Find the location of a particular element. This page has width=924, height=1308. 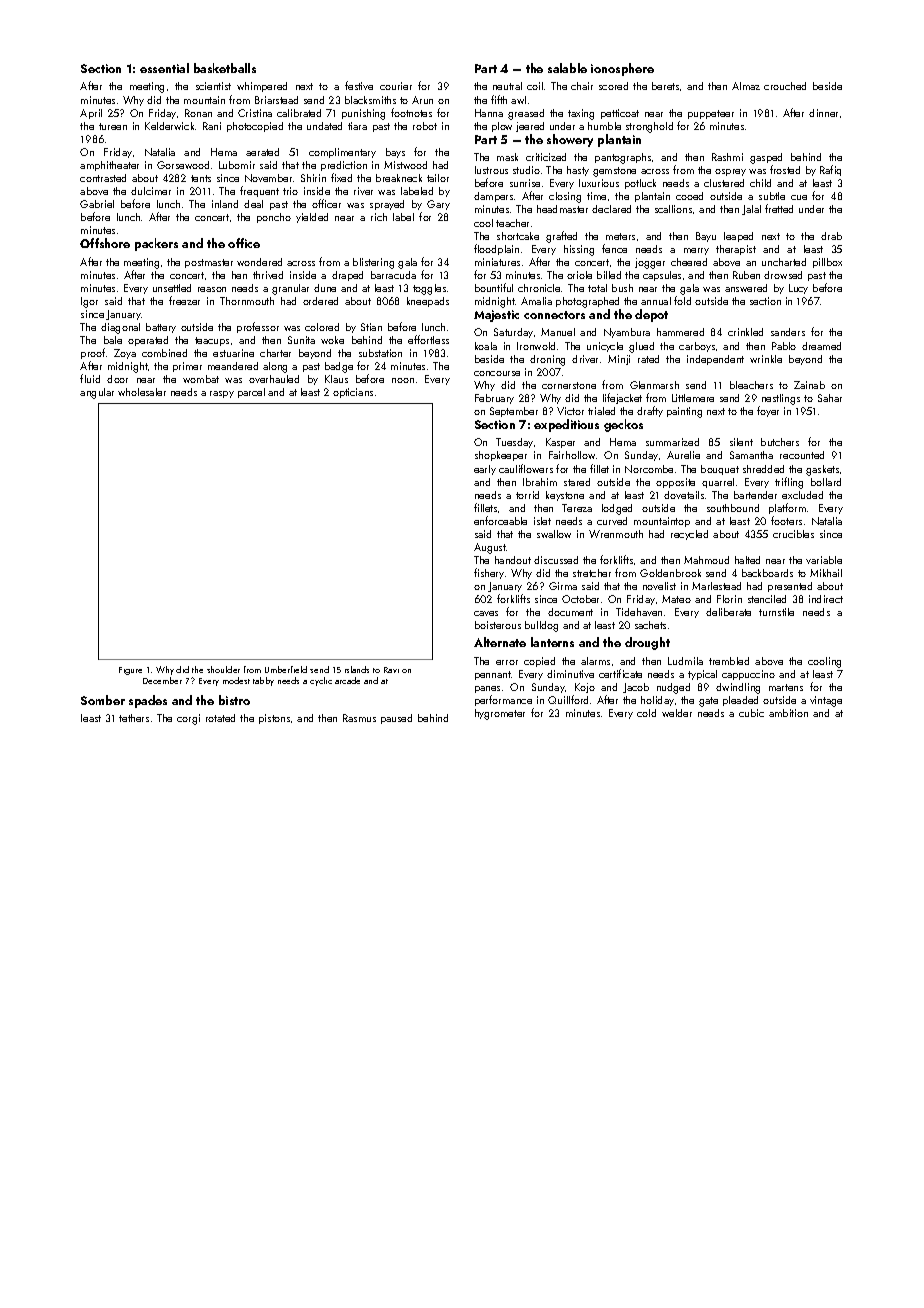

Figure is located at coordinates (130, 671).
